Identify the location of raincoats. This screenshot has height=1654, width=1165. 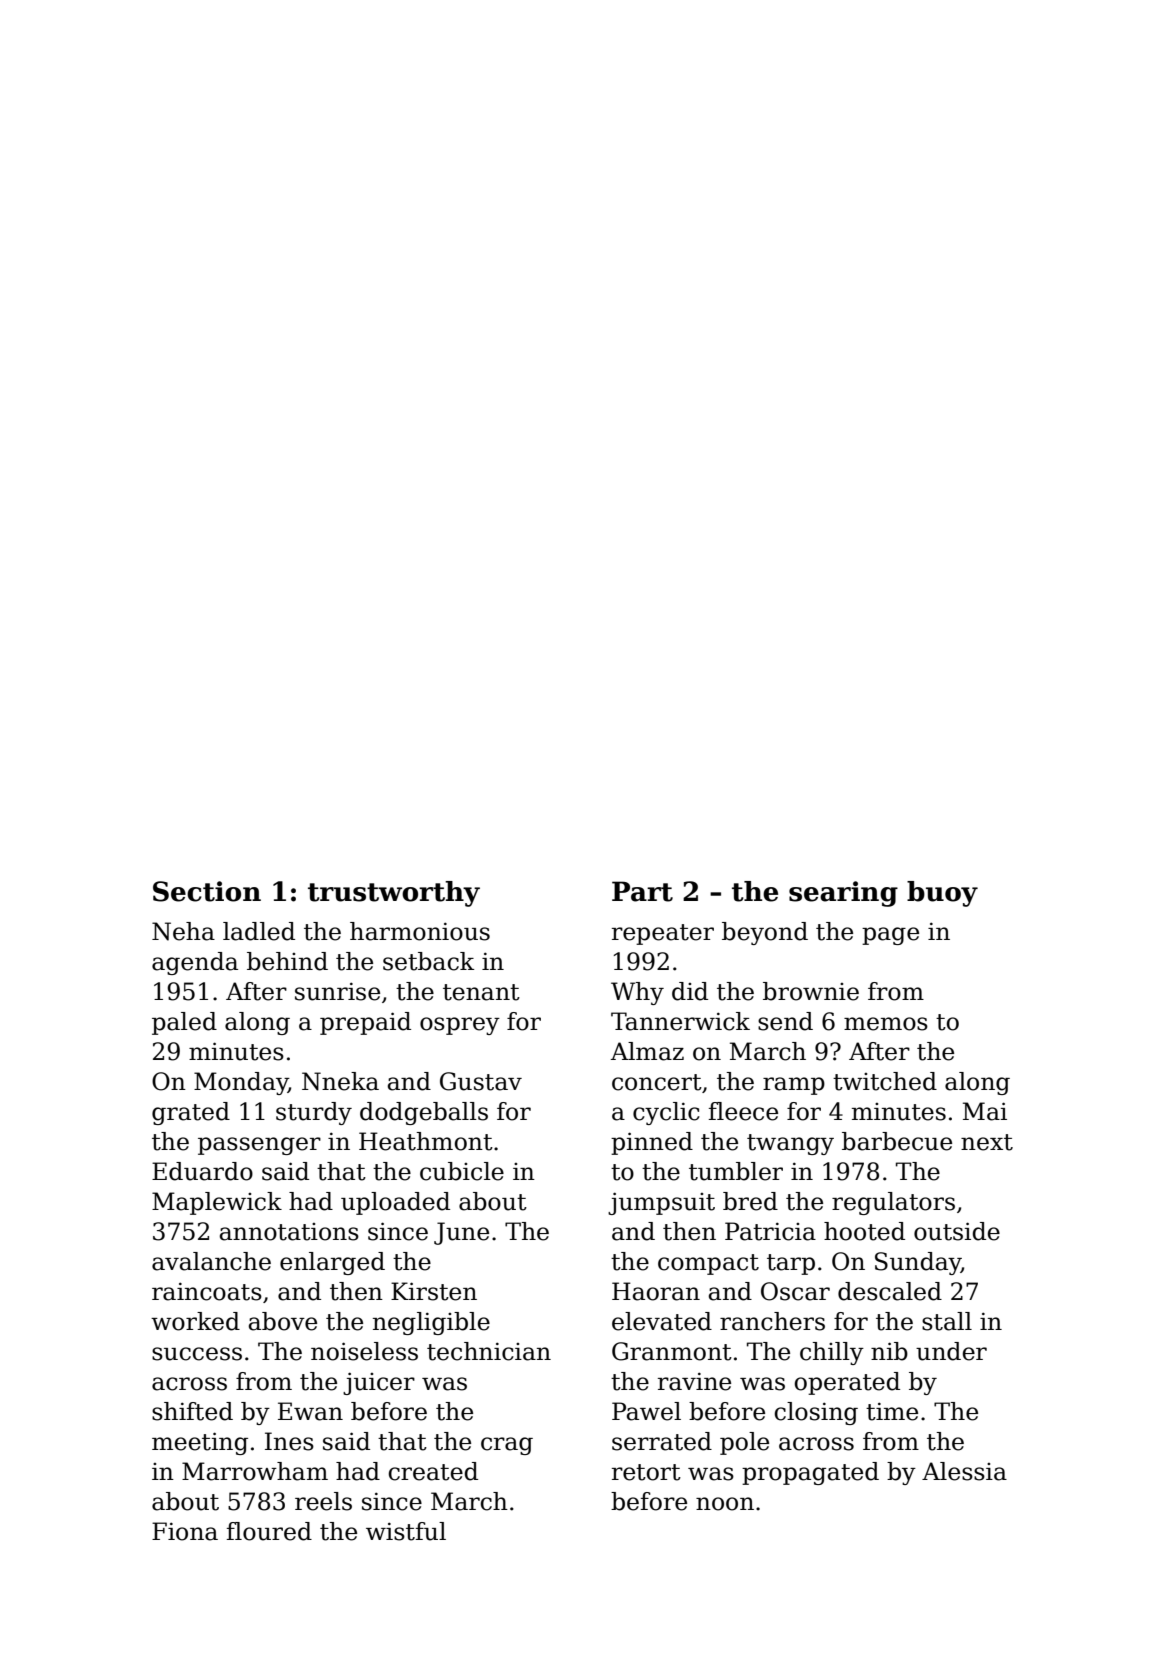
(207, 1291).
